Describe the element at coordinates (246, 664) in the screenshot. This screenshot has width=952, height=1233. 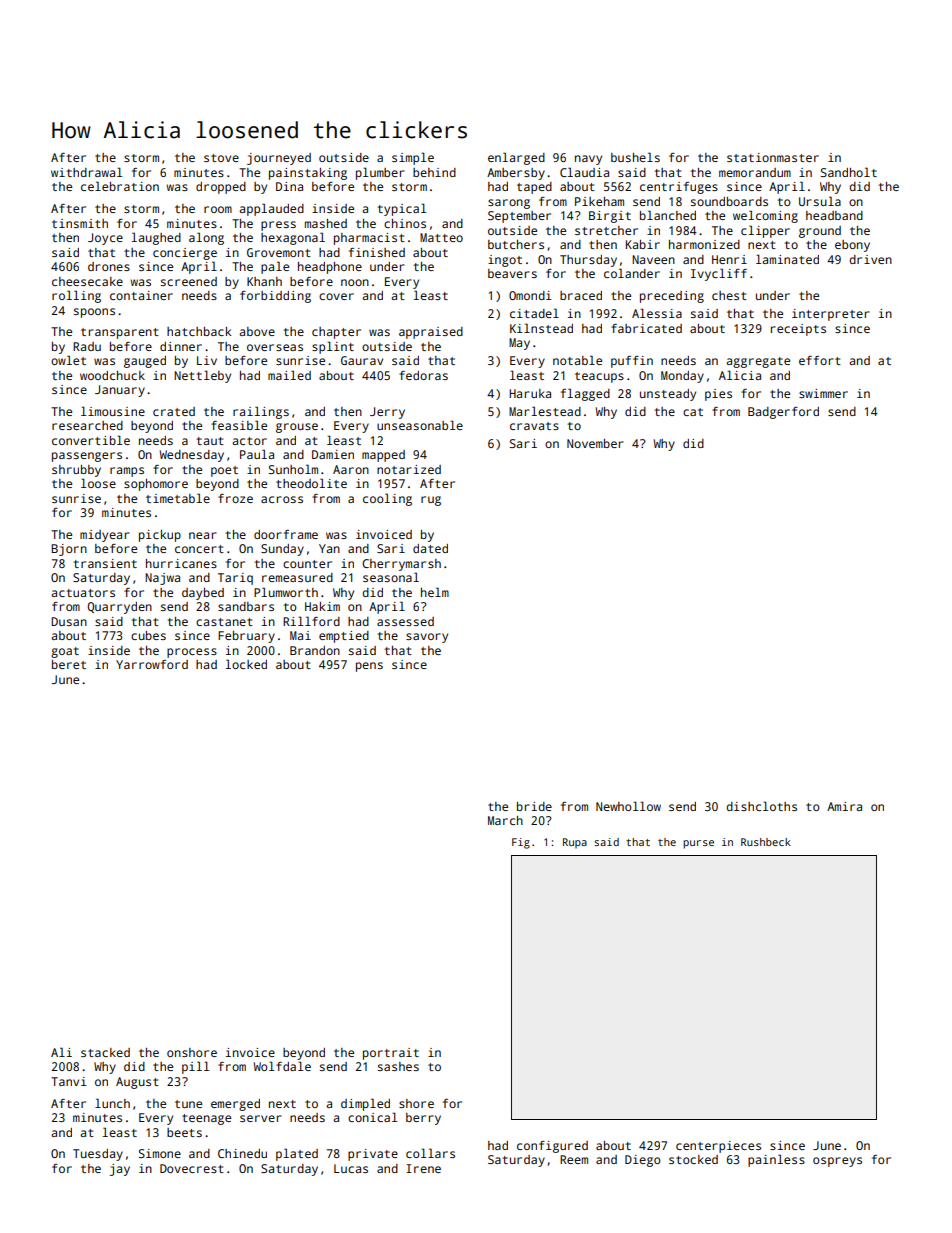
I see `locked` at that location.
